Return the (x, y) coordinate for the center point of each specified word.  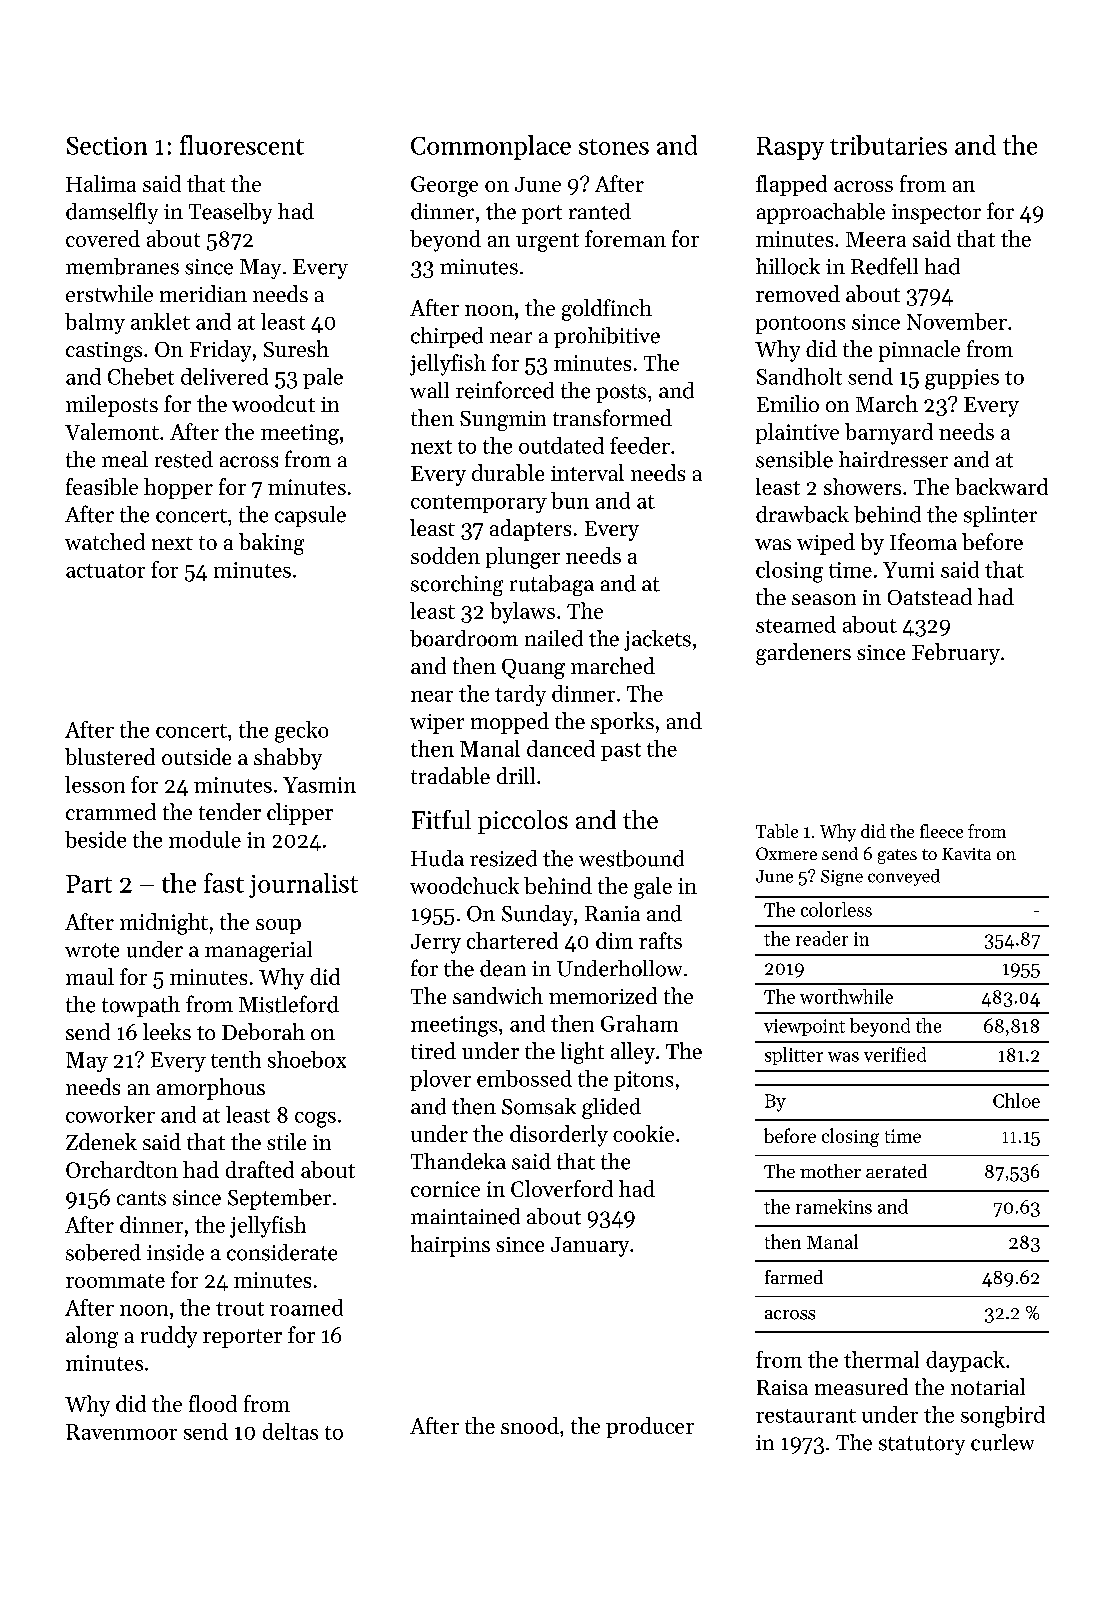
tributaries (888, 145)
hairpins (450, 1246)
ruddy (169, 1337)
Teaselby (230, 213)
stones (614, 147)
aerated (896, 1171)
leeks (167, 1031)
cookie (643, 1133)
